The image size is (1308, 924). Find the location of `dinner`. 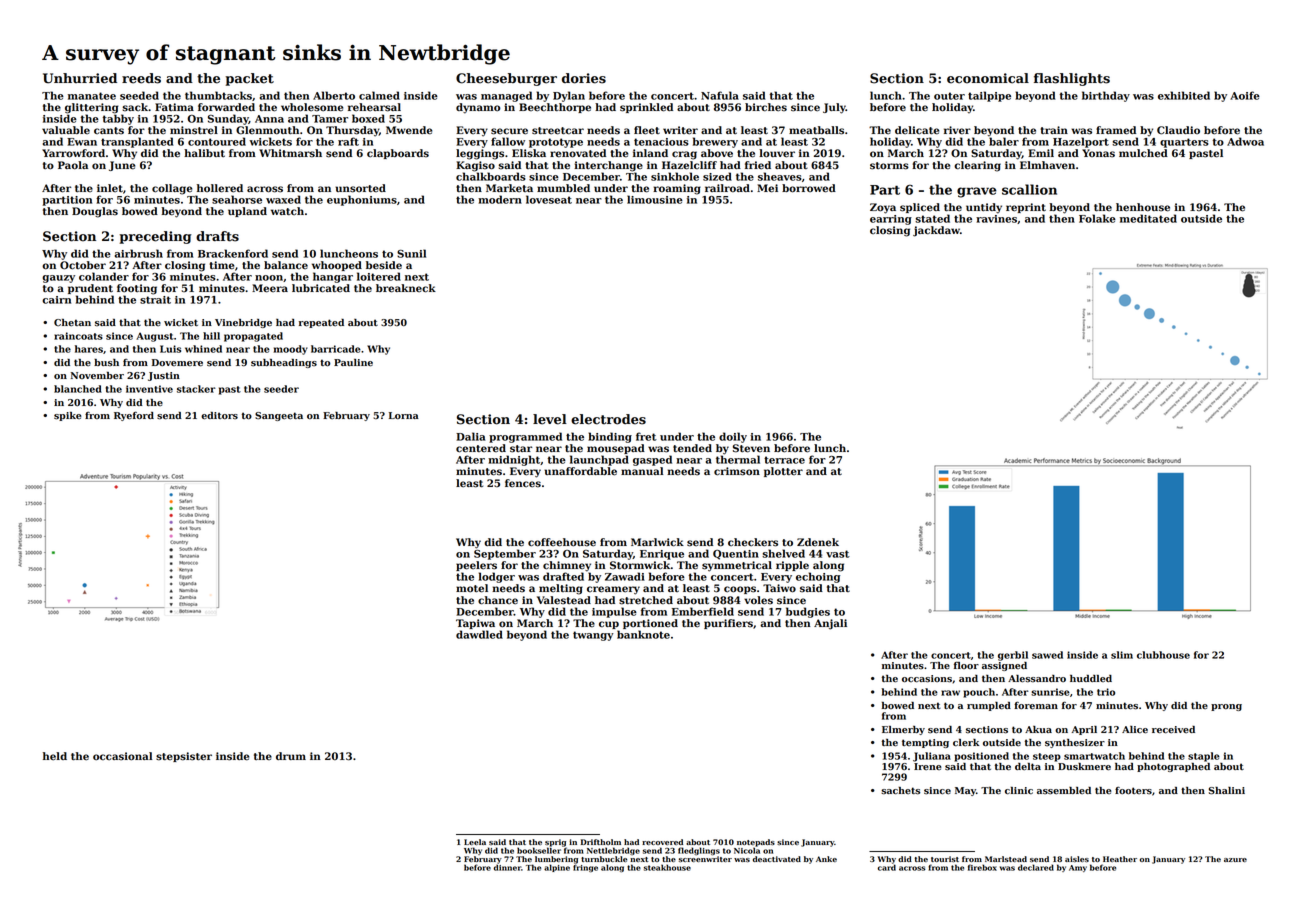

dinner is located at coordinates (507, 867).
